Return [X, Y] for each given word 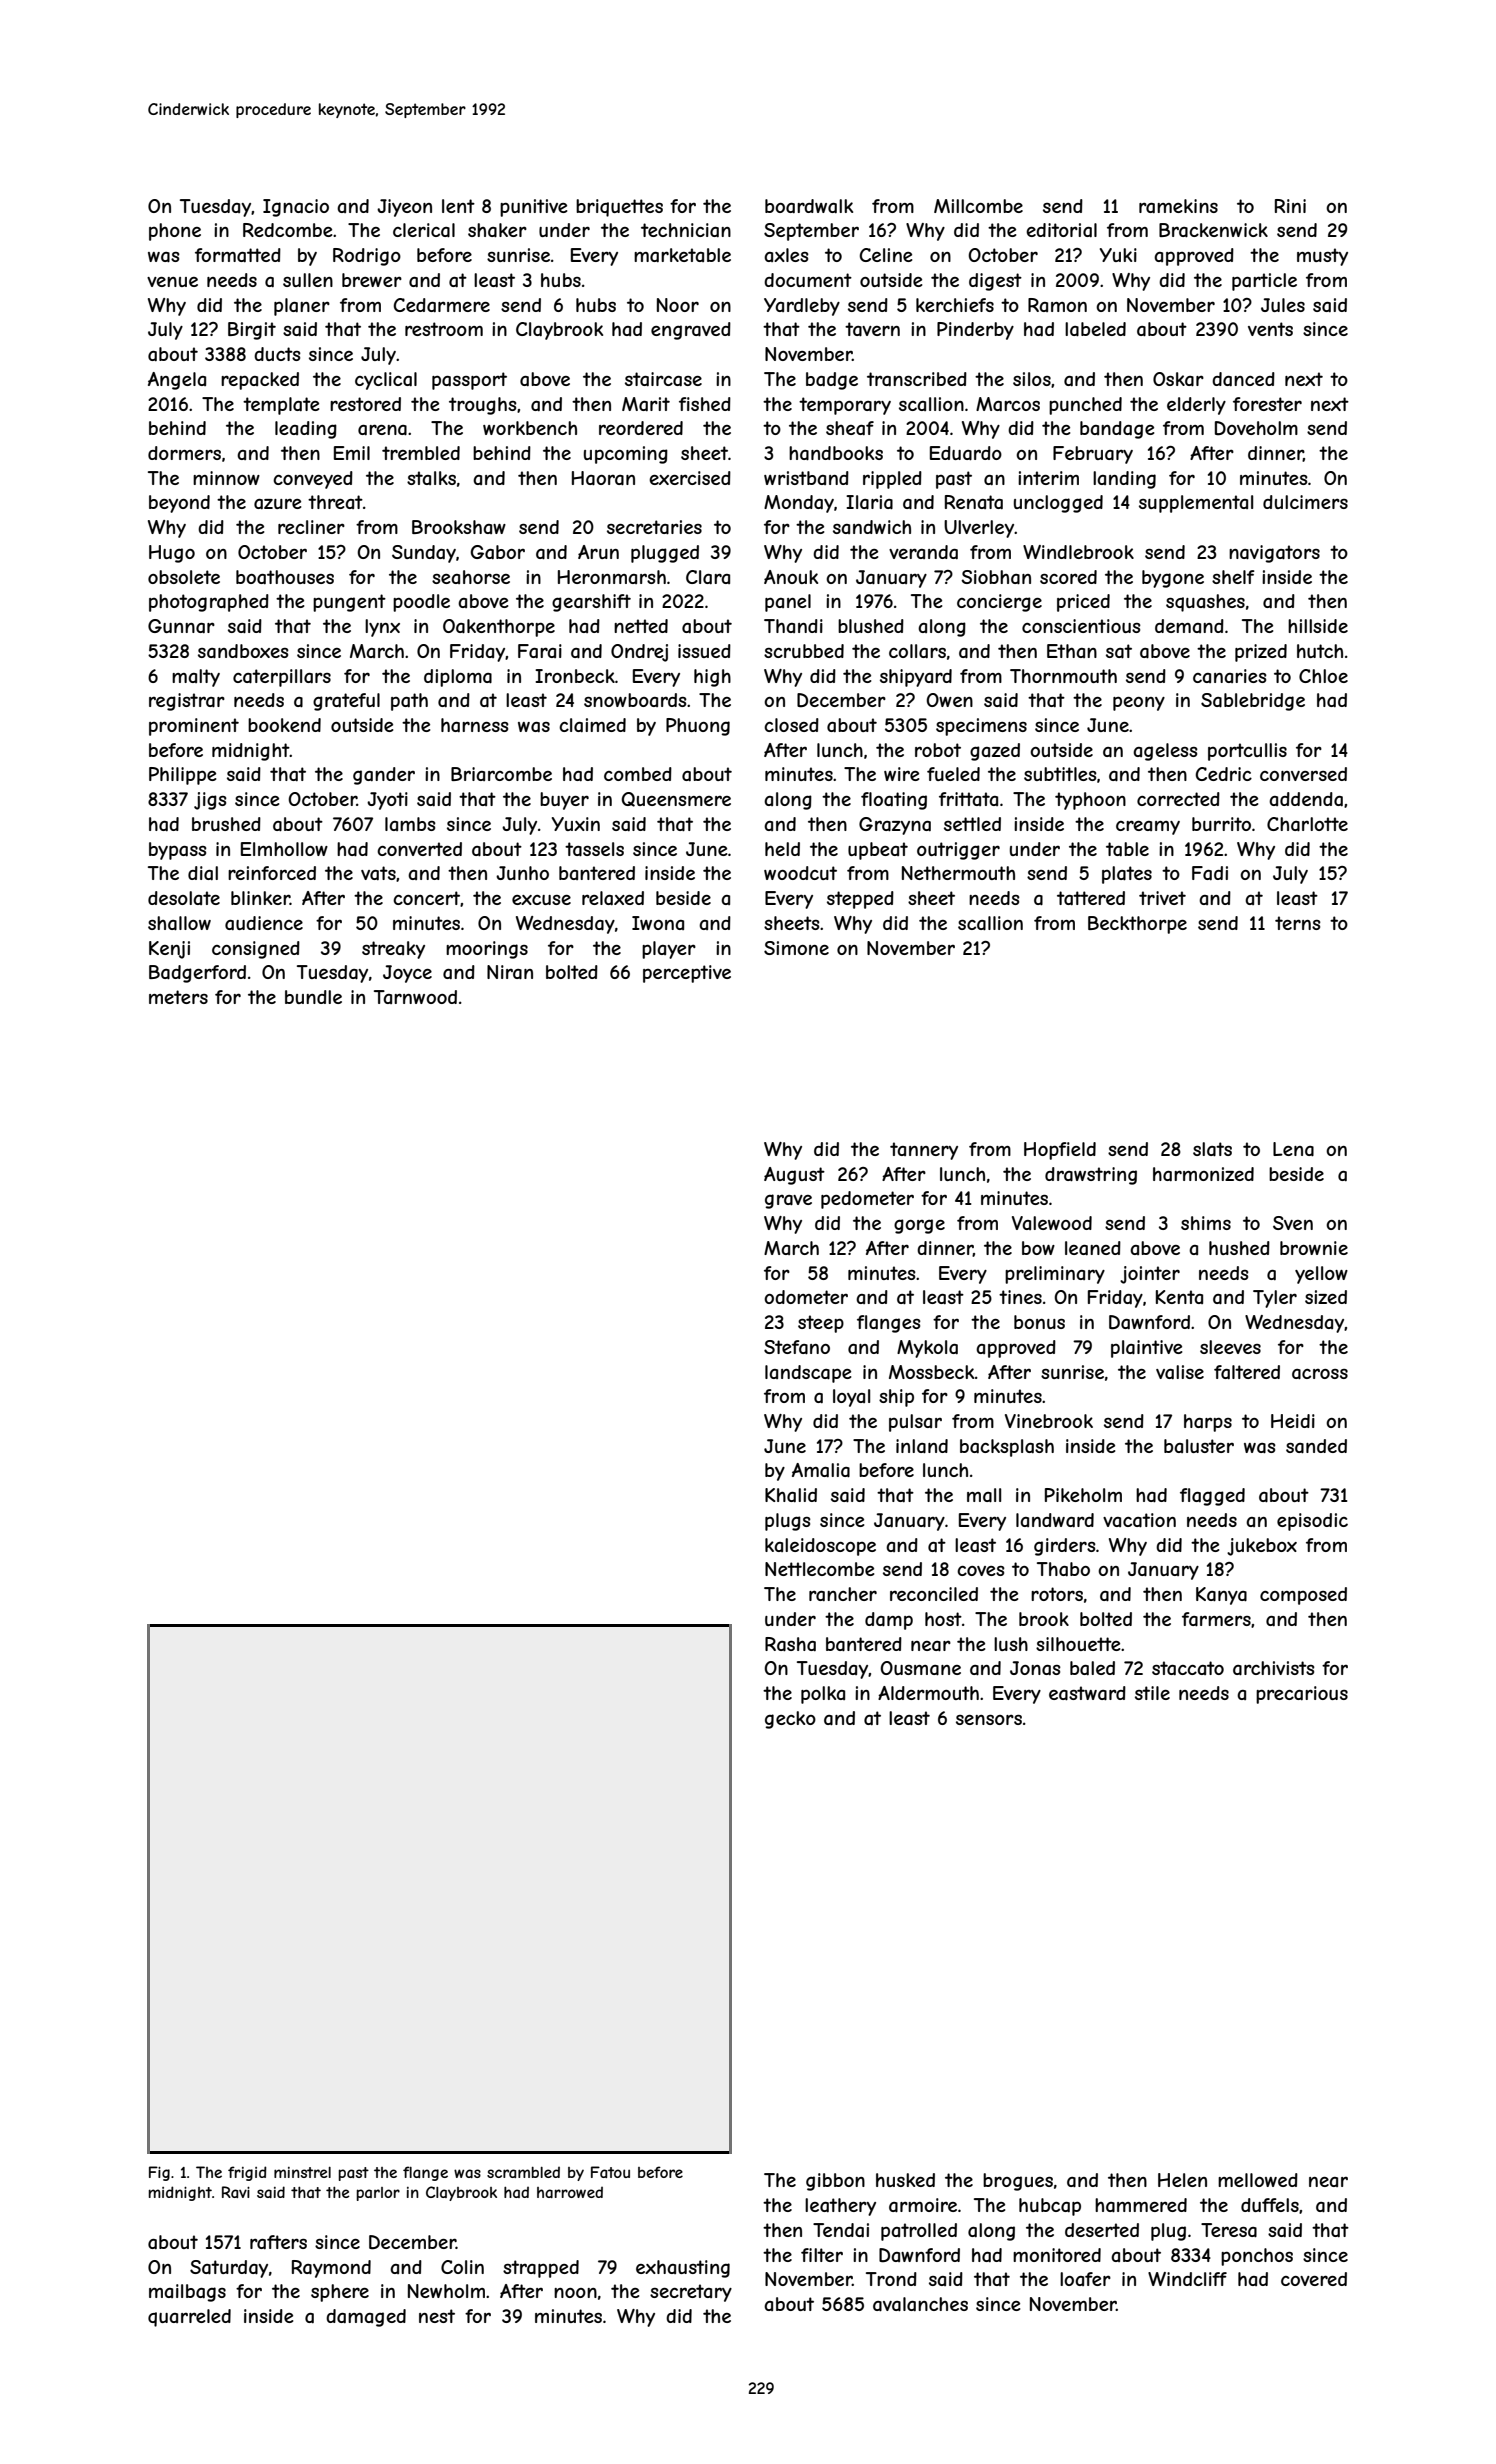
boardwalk [809, 206]
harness [475, 725]
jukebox [1262, 1547]
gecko [790, 1720]
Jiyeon [404, 208]
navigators [1274, 554]
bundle [313, 997]
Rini [1290, 206]
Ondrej [639, 653]
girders [1065, 1547]
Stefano [797, 1347]
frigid [247, 2173]
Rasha [790, 1644]
